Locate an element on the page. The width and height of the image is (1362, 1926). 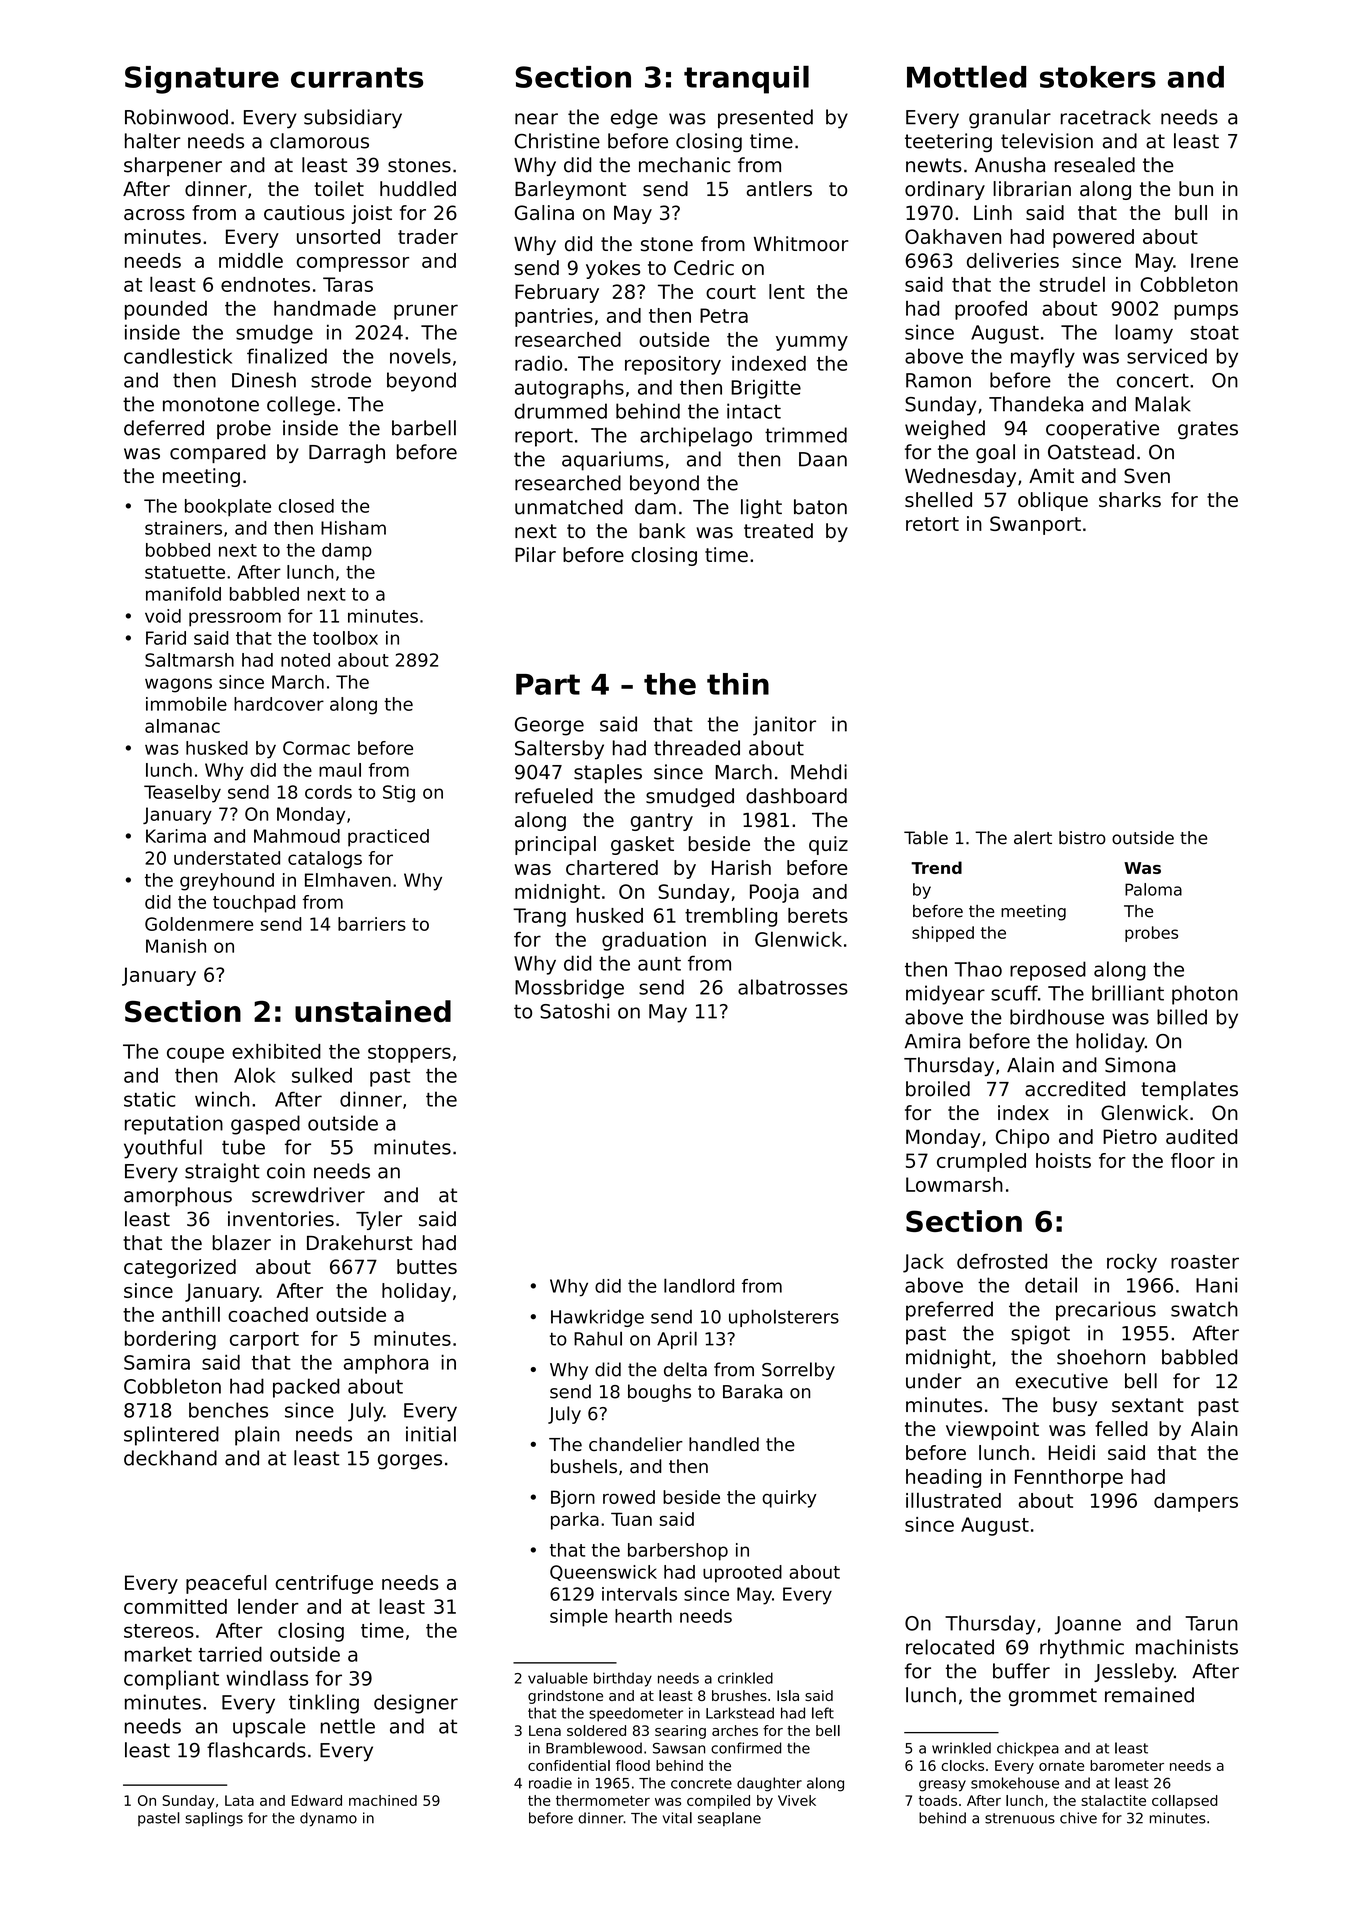
Mottled is located at coordinates (966, 76).
